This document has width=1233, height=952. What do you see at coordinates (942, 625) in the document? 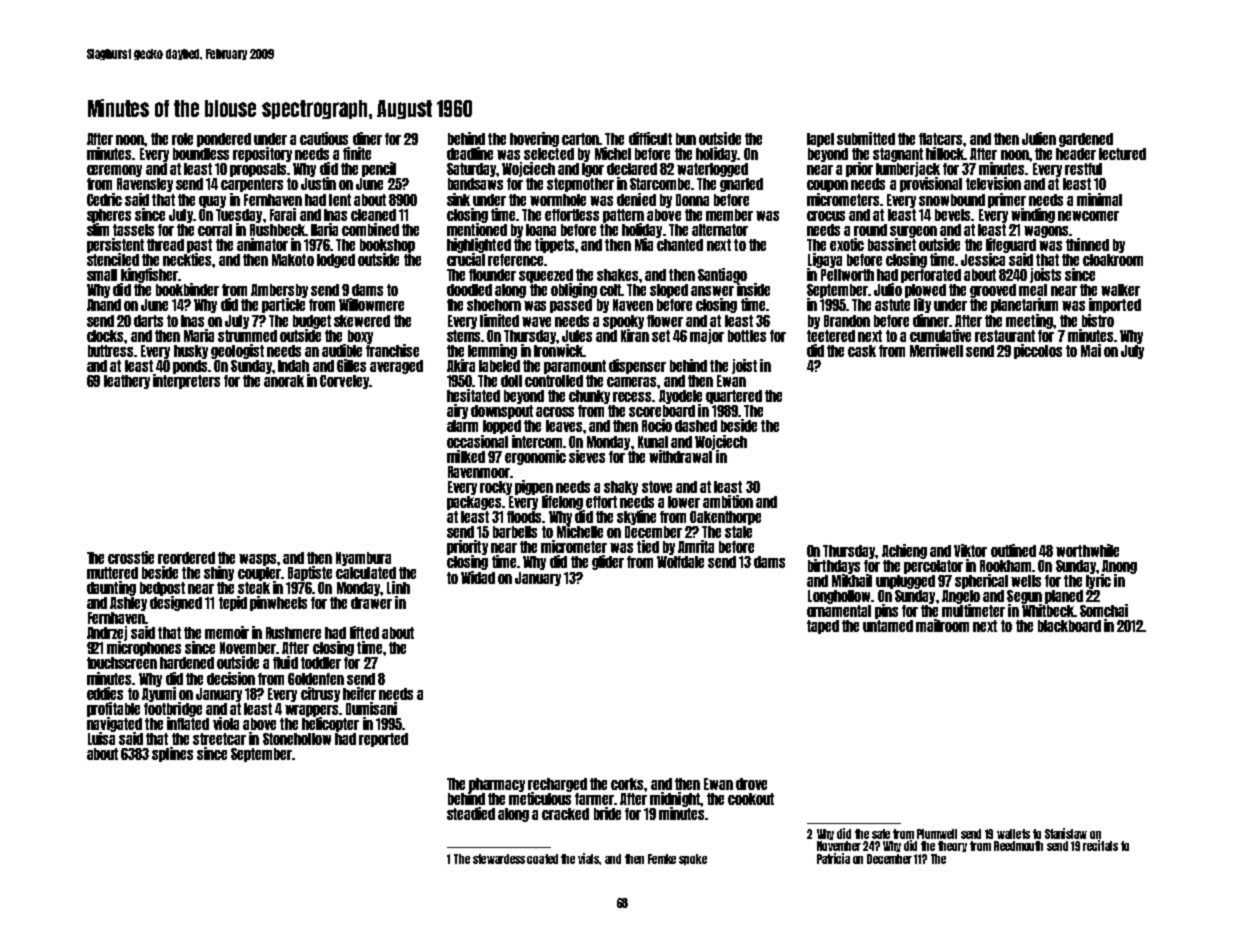
I see `mailroom` at bounding box center [942, 625].
